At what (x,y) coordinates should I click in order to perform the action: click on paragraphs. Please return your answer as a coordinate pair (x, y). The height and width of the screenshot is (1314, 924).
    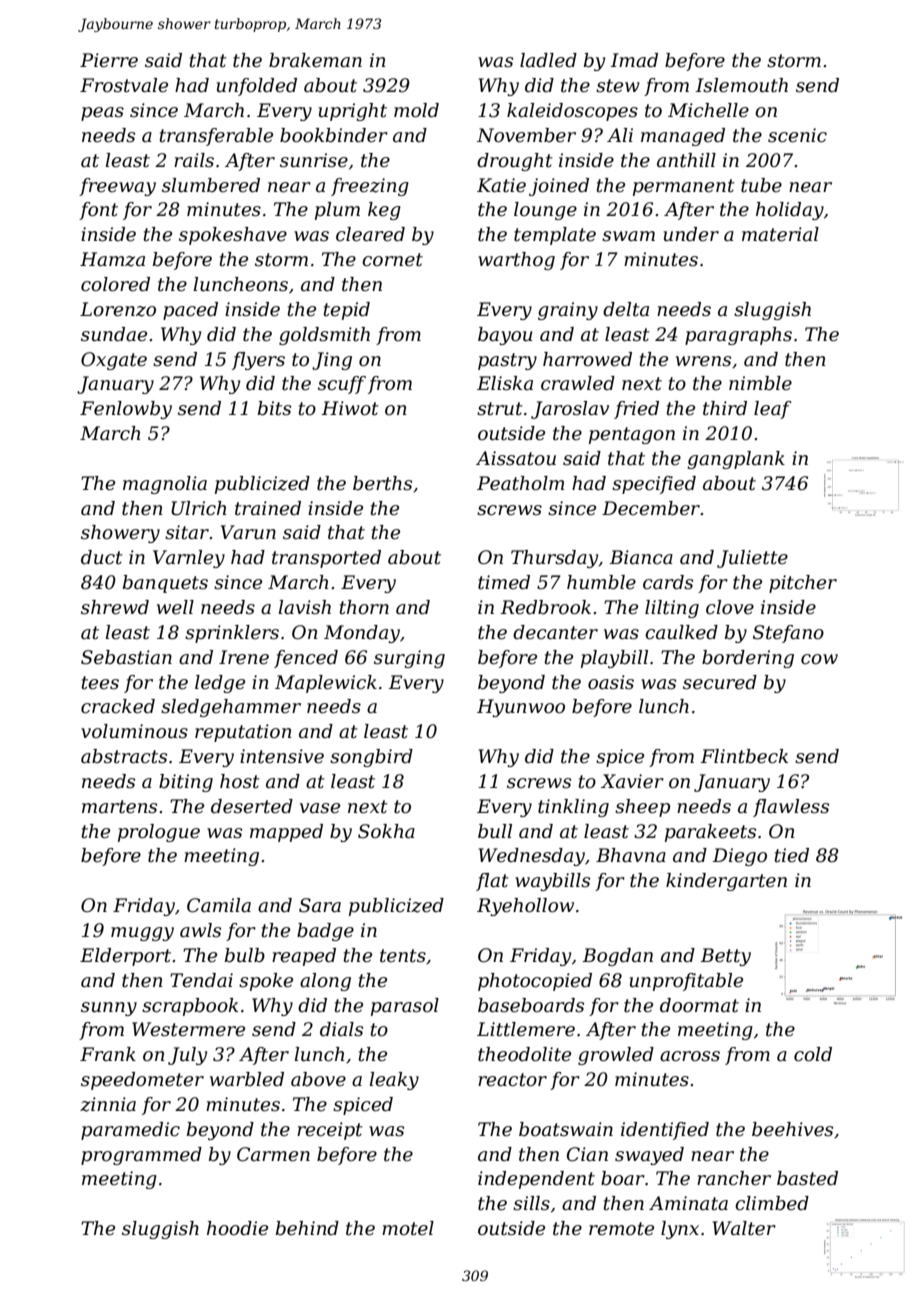
    Looking at the image, I should click on (738, 336).
